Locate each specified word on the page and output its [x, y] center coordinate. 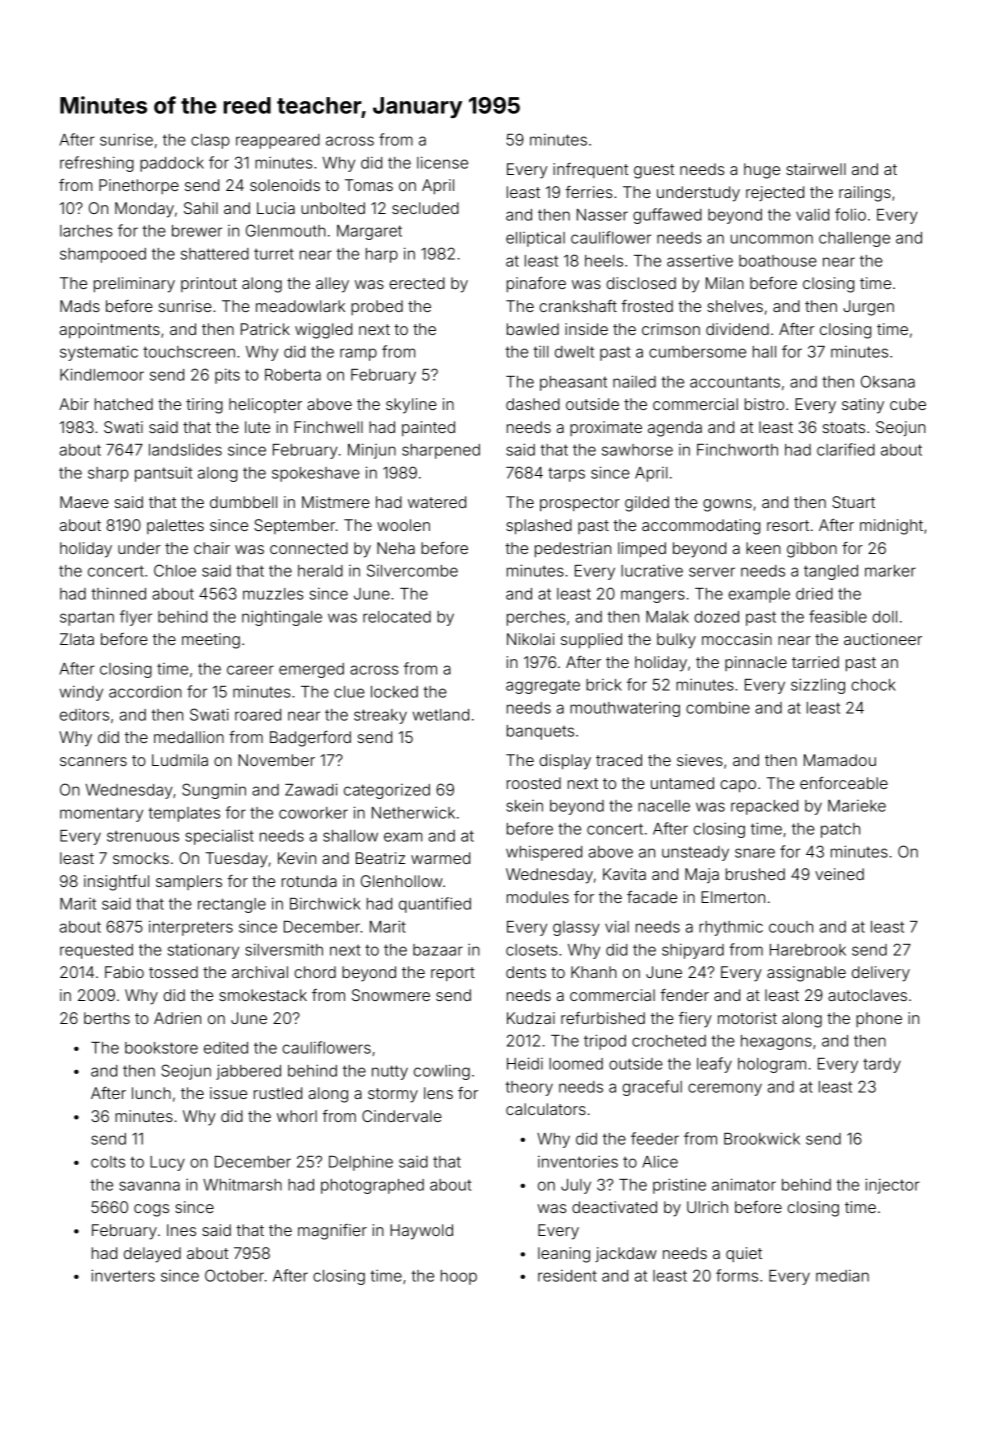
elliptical [535, 239]
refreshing [97, 164]
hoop [459, 1277]
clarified [846, 449]
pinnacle [756, 663]
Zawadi [311, 789]
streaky [380, 716]
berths [107, 1018]
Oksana [888, 381]
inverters [123, 1275]
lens [438, 1093]
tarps [566, 474]
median [842, 1276]
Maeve [84, 502]
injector [892, 1186]
